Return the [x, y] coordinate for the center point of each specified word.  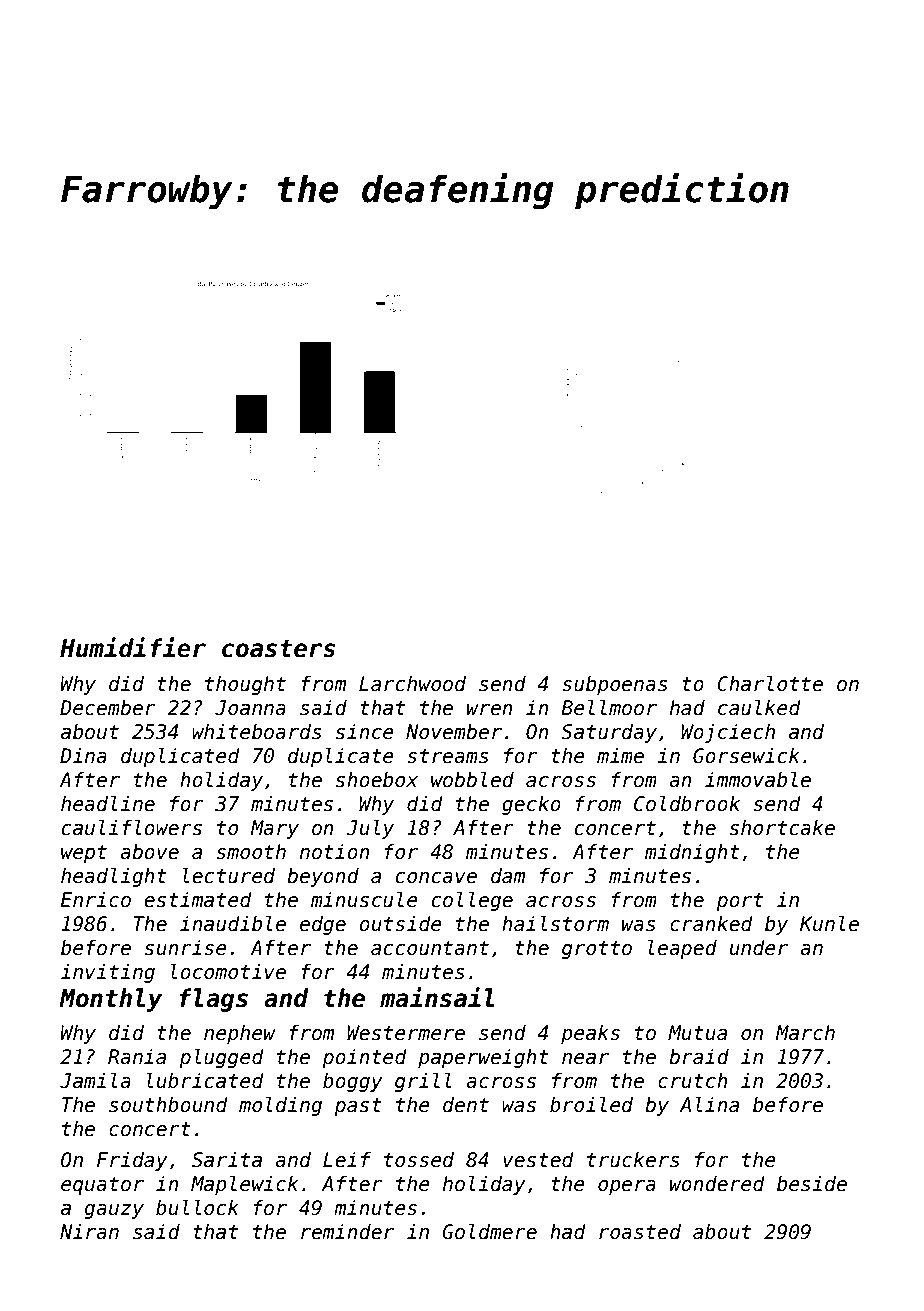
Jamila [95, 1081]
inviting [108, 973]
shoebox [377, 780]
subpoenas [615, 685]
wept [84, 854]
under [759, 948]
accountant [430, 948]
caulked [759, 708]
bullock [197, 1208]
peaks [590, 1034]
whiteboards [257, 732]
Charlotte [770, 684]
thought [245, 685]
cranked [711, 924]
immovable [758, 780]
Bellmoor [609, 708]
